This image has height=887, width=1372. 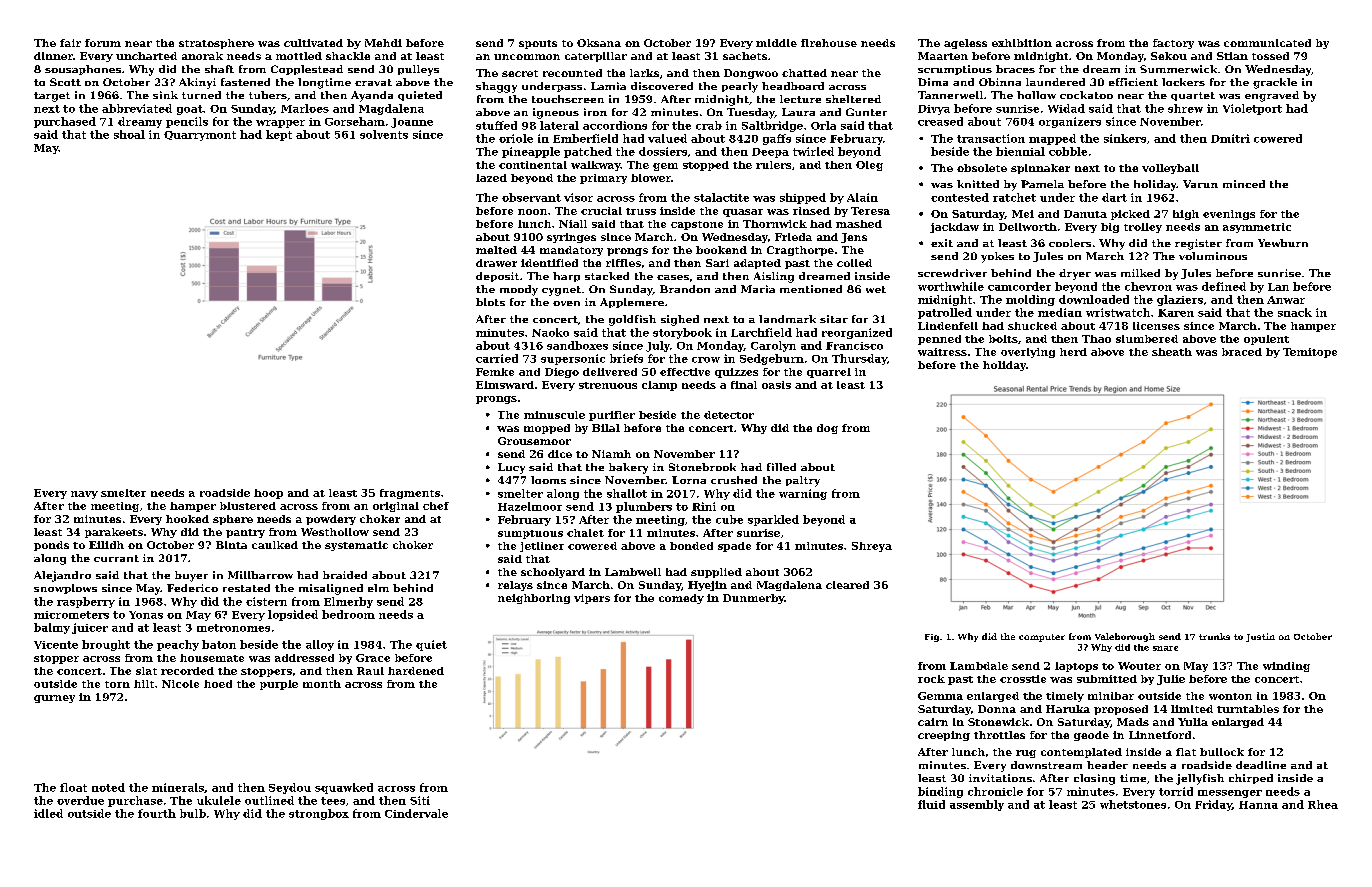 I want to click on clamp, so click(x=659, y=386).
